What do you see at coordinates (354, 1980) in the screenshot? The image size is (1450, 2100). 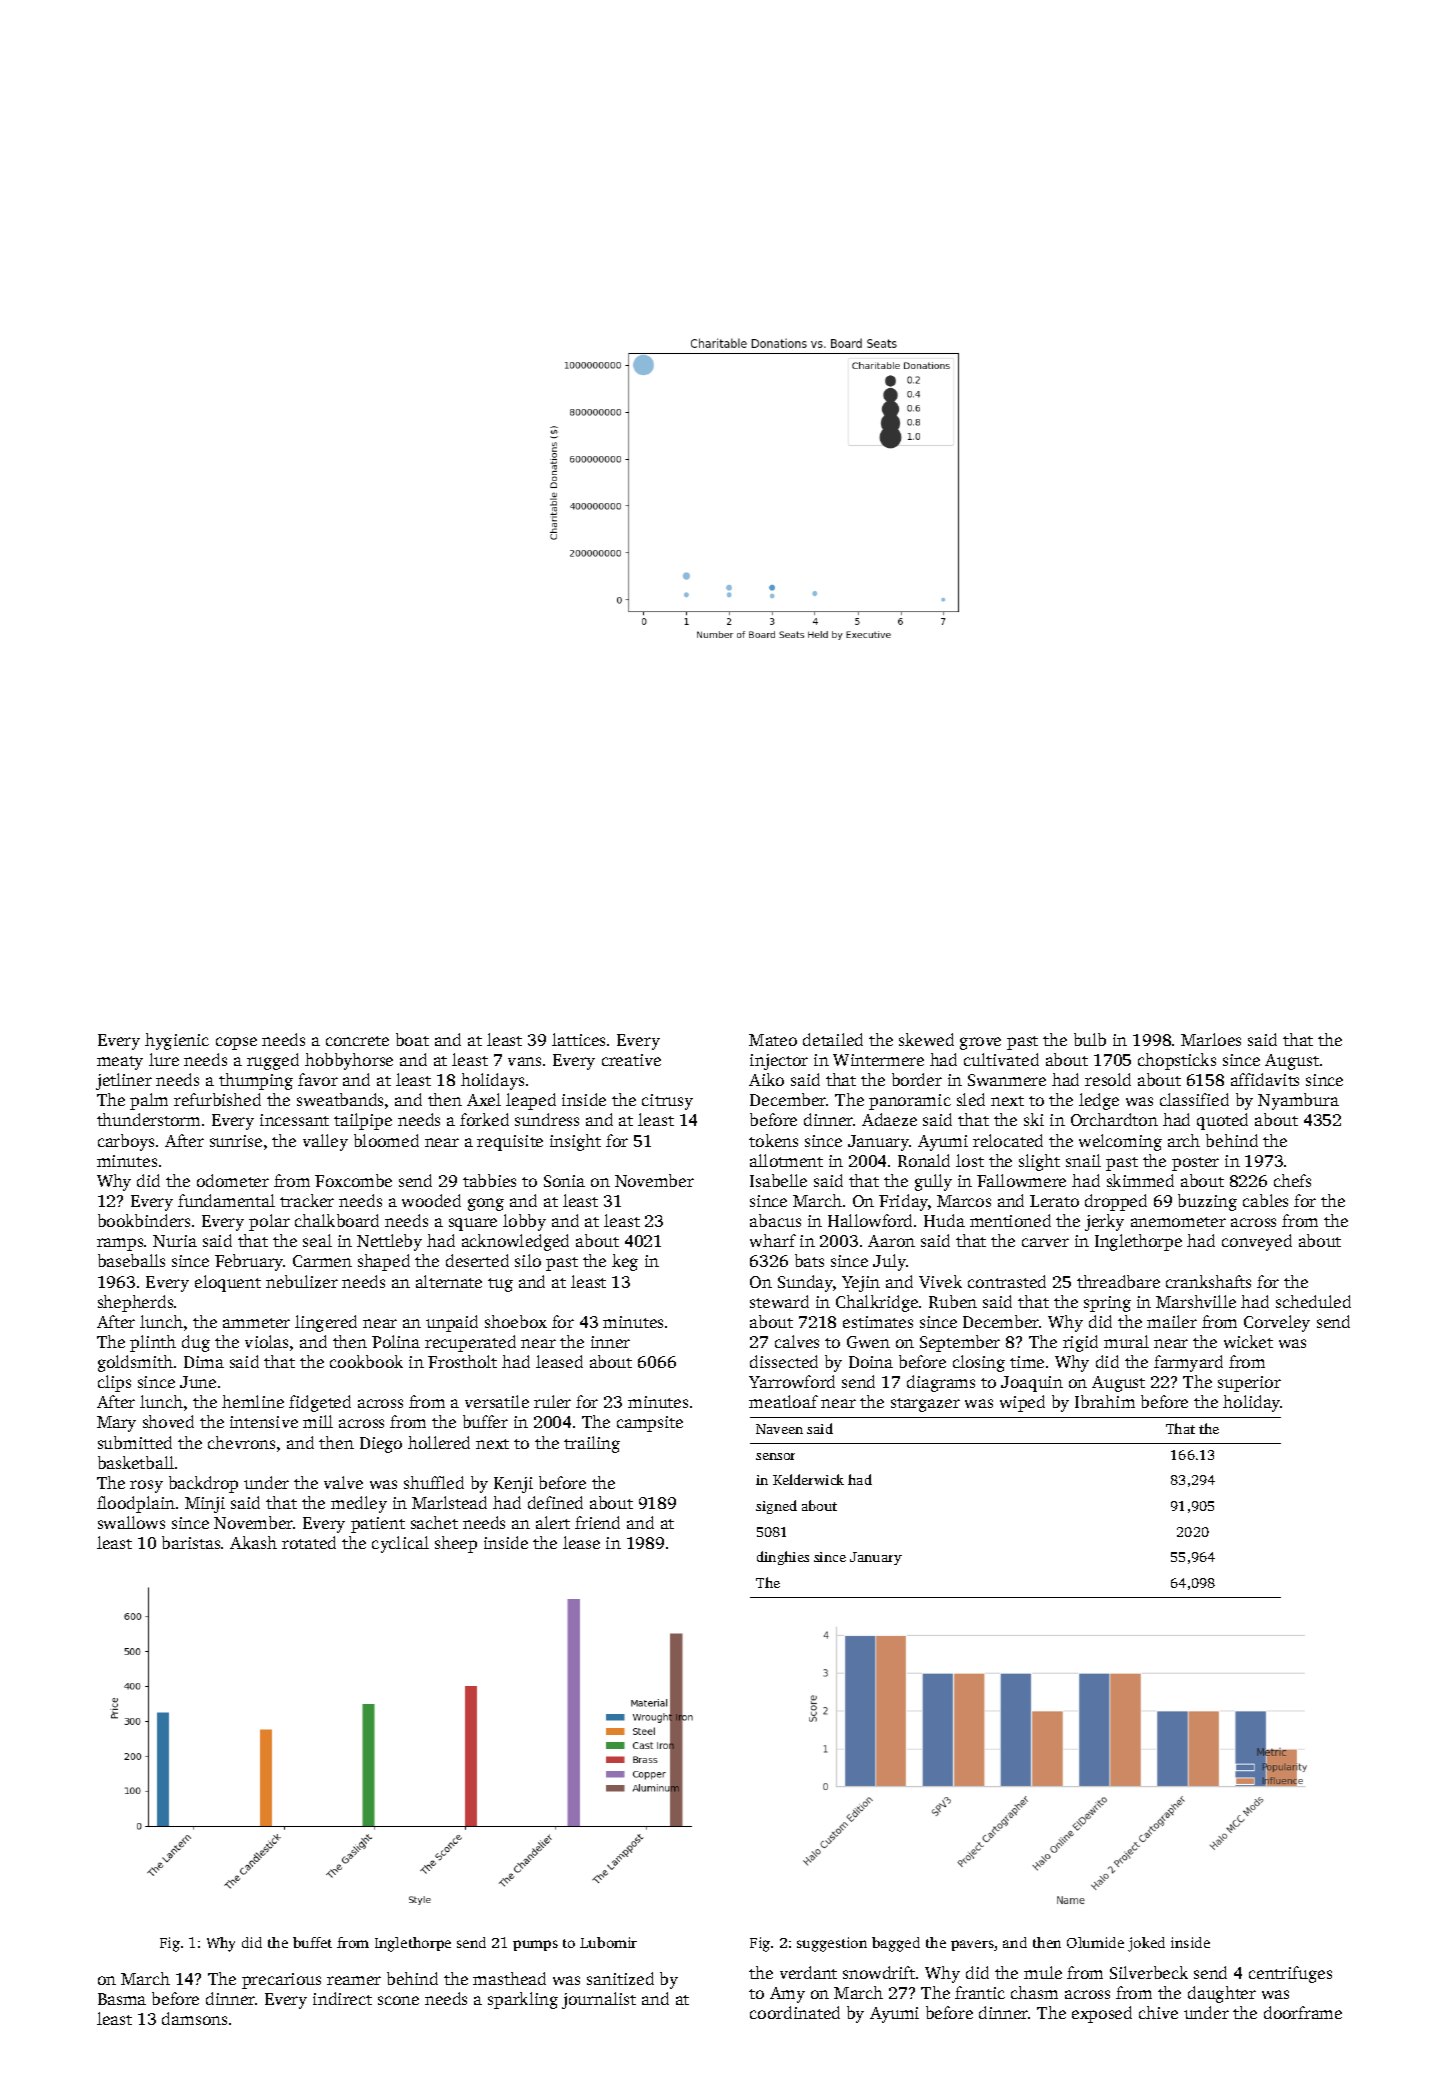 I see `reamer` at bounding box center [354, 1980].
